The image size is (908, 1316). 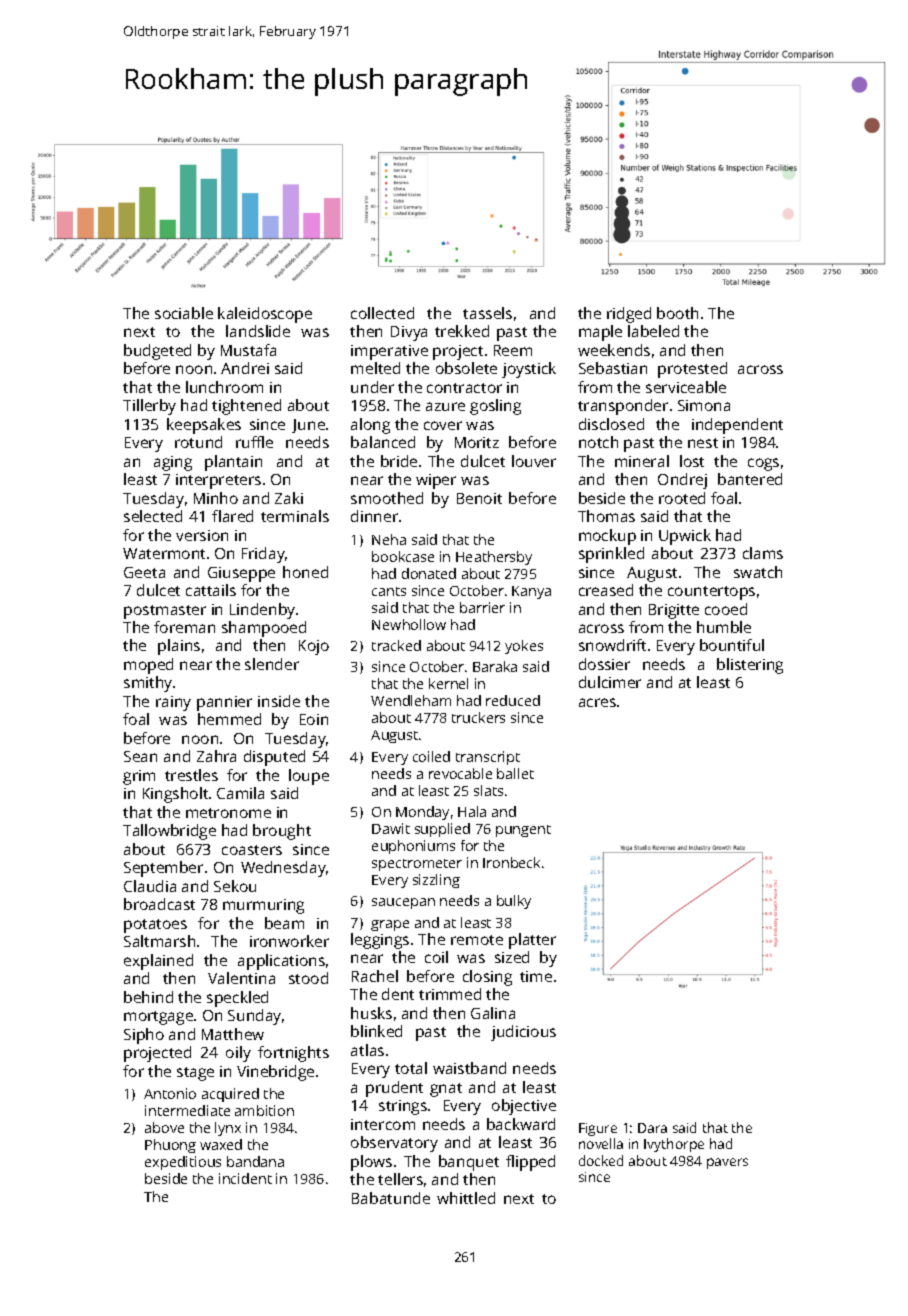 What do you see at coordinates (375, 368) in the screenshot?
I see `melted` at bounding box center [375, 368].
